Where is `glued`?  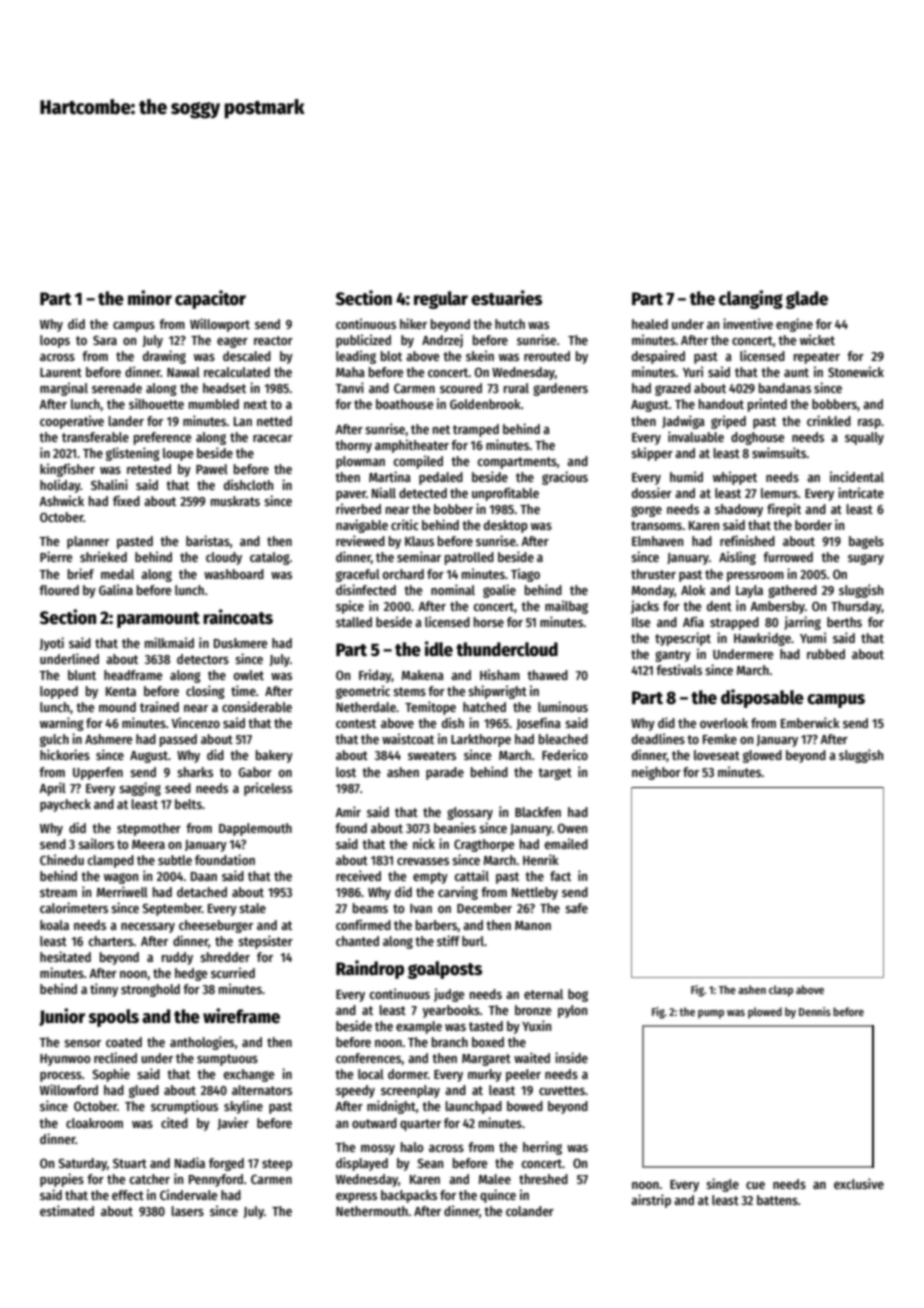 glued is located at coordinates (144, 1091).
